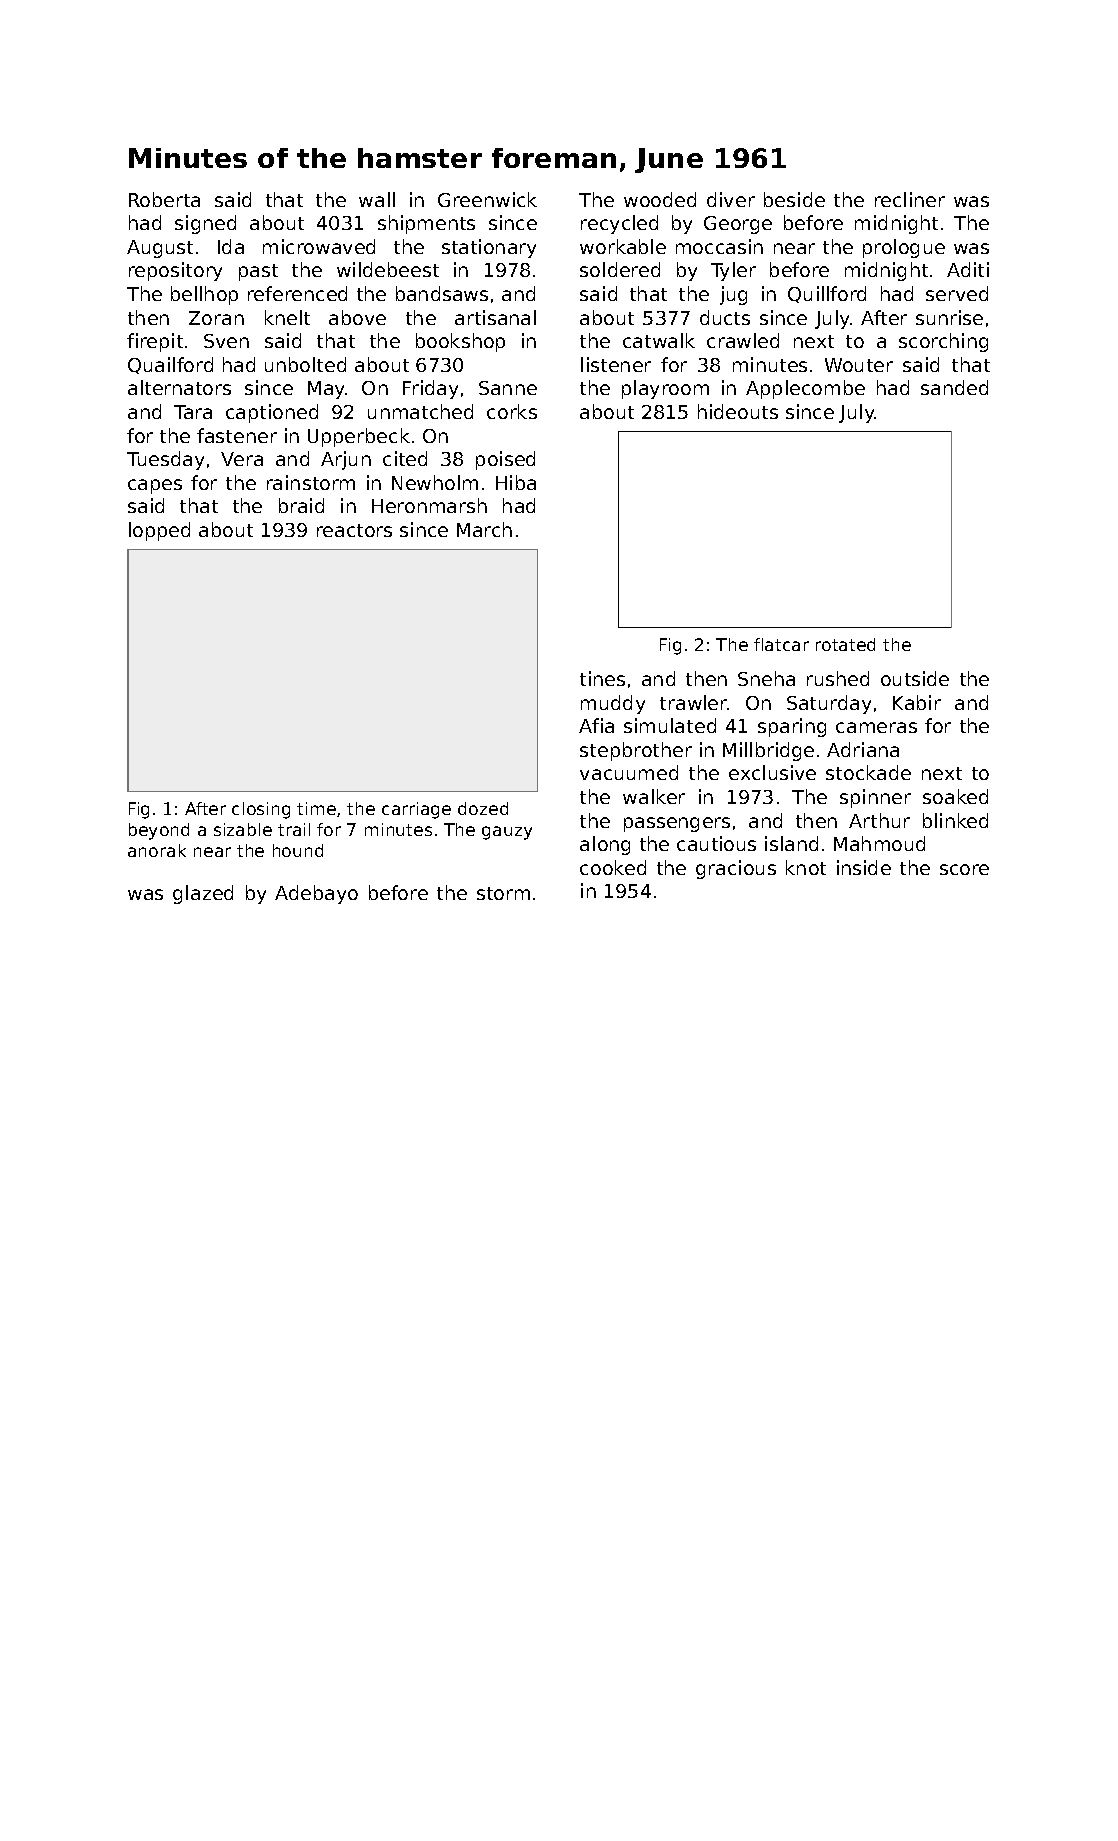  What do you see at coordinates (827, 294) in the document?
I see `Quillford` at bounding box center [827, 294].
